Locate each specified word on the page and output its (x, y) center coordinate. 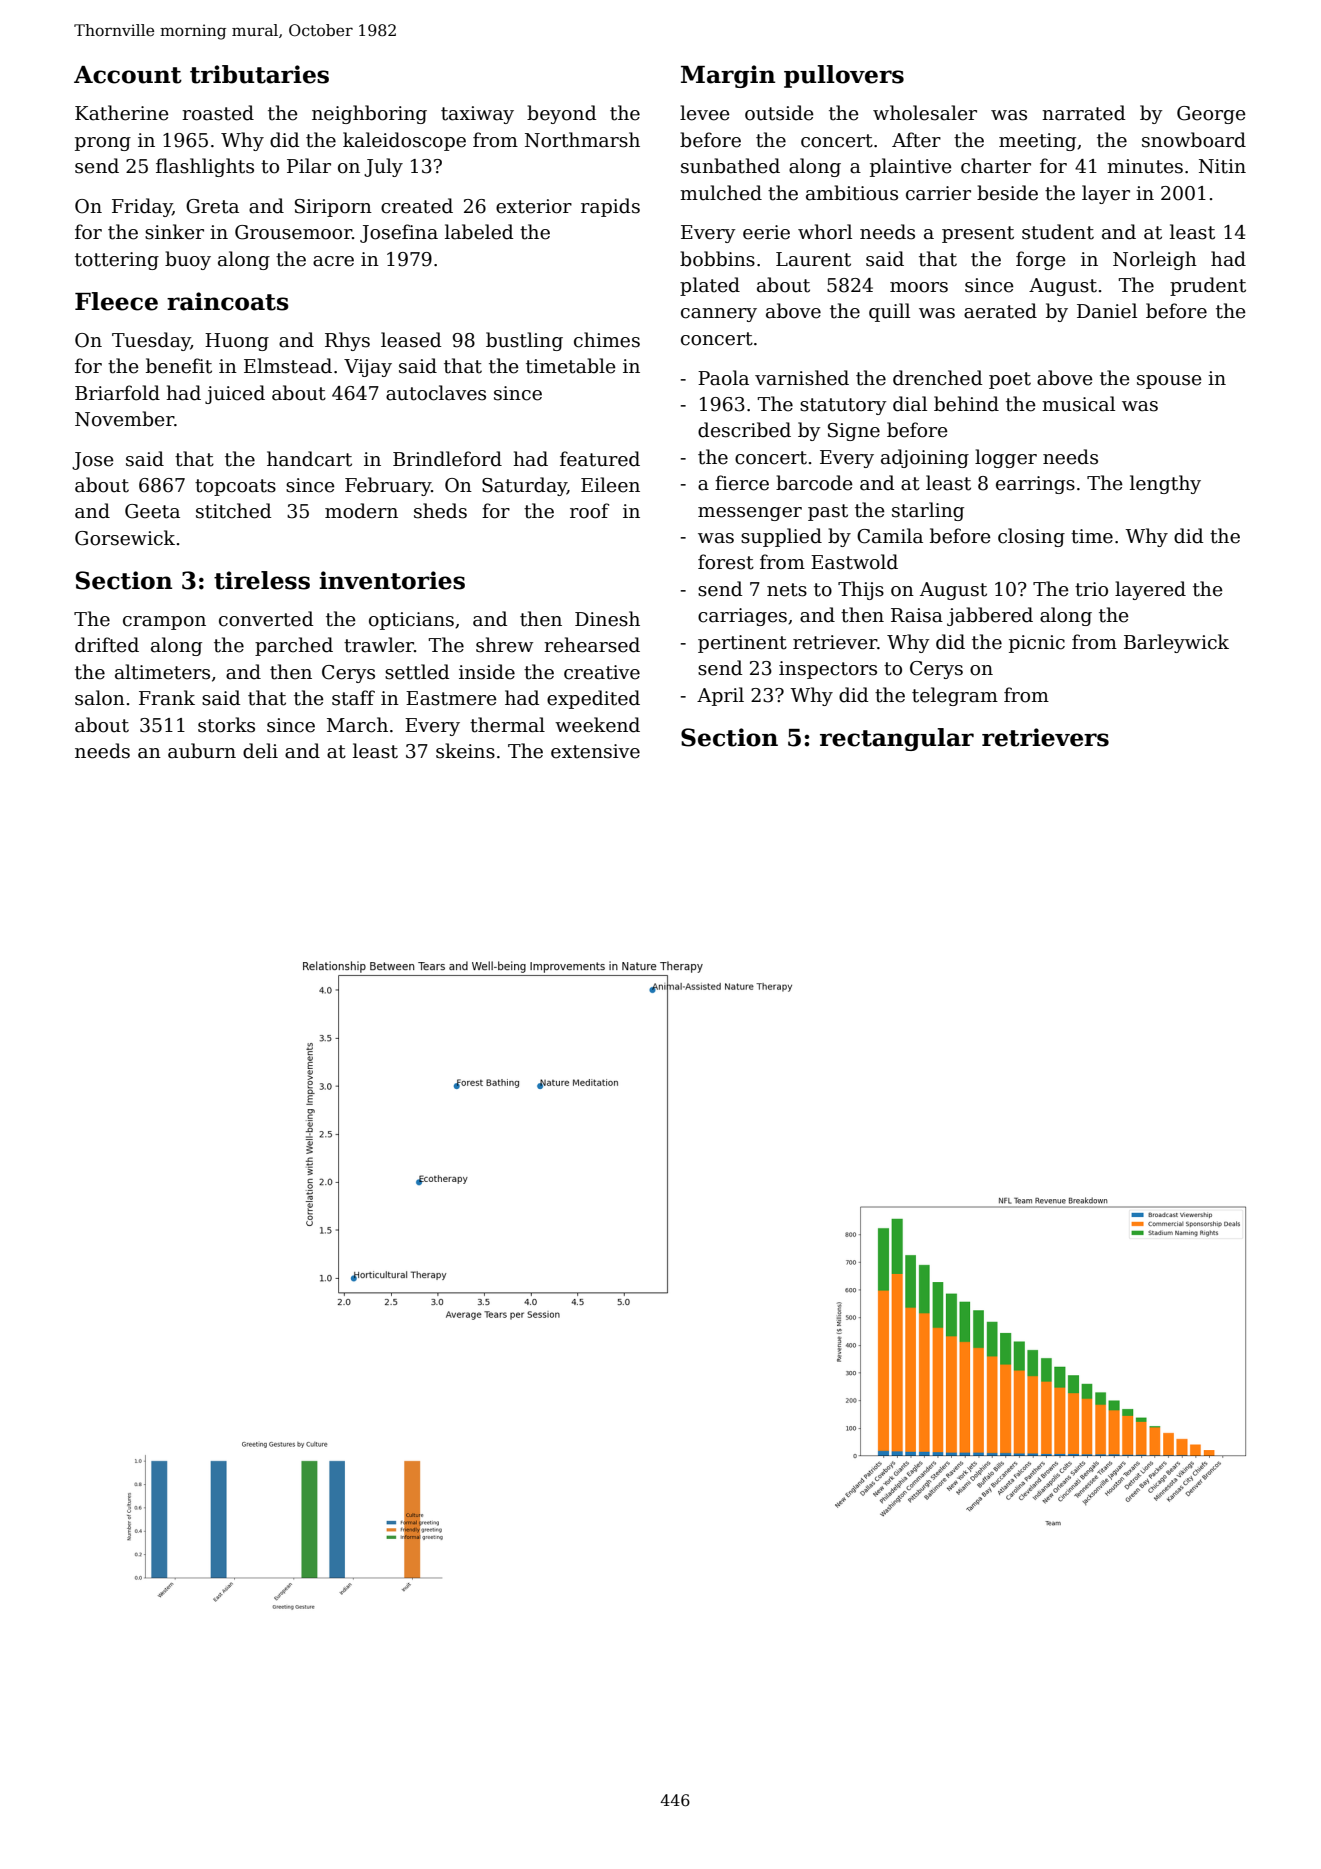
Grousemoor (293, 232)
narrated (1083, 113)
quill (889, 312)
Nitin (1222, 166)
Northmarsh (582, 140)
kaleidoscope (404, 141)
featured (600, 459)
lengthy (1165, 484)
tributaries (259, 74)
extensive (595, 751)
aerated (1000, 311)
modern (361, 511)
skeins (465, 751)
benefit (179, 366)
